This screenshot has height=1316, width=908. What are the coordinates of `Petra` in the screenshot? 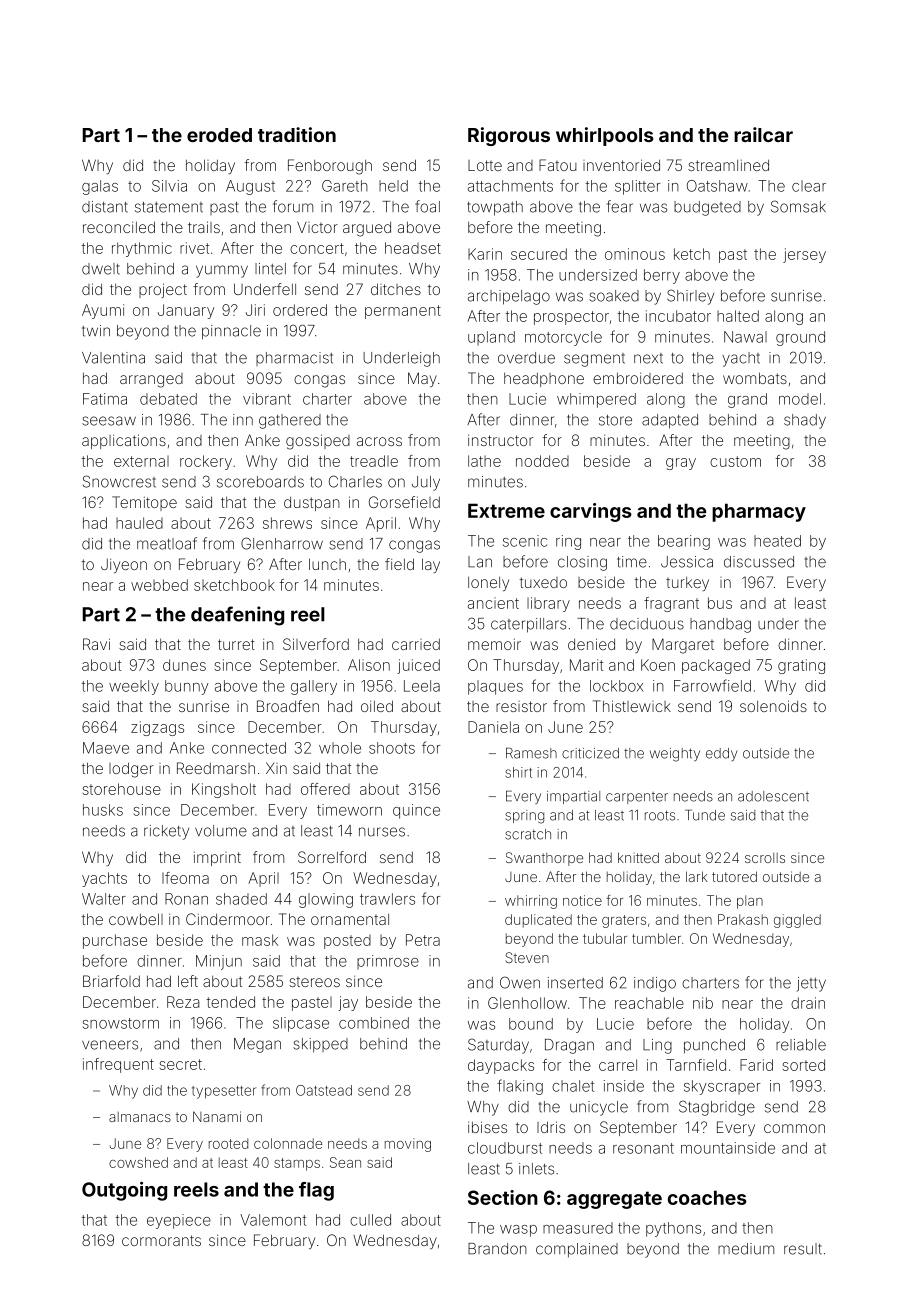 It's located at (423, 940).
